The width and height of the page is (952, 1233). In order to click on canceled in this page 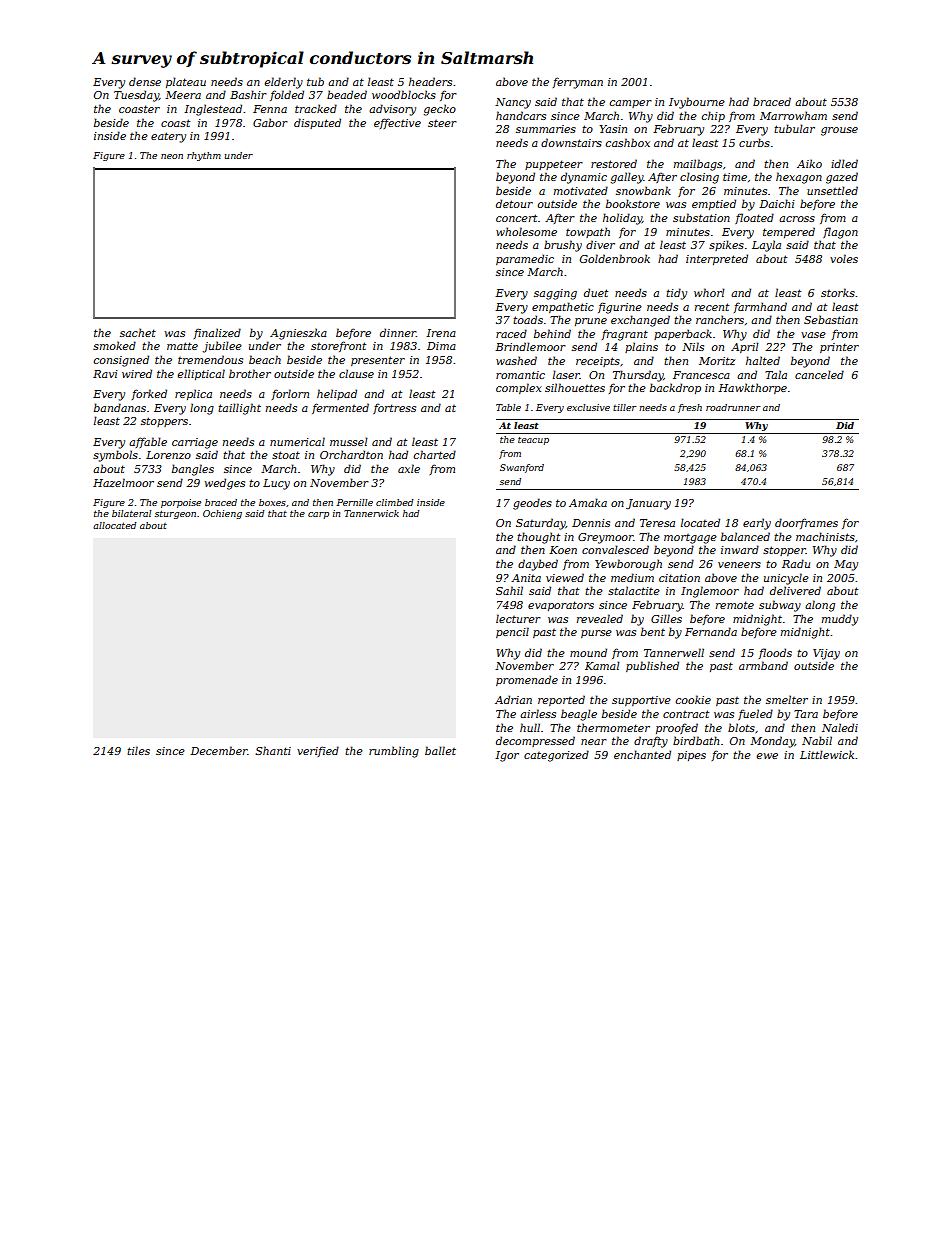, I will do `click(819, 374)`.
